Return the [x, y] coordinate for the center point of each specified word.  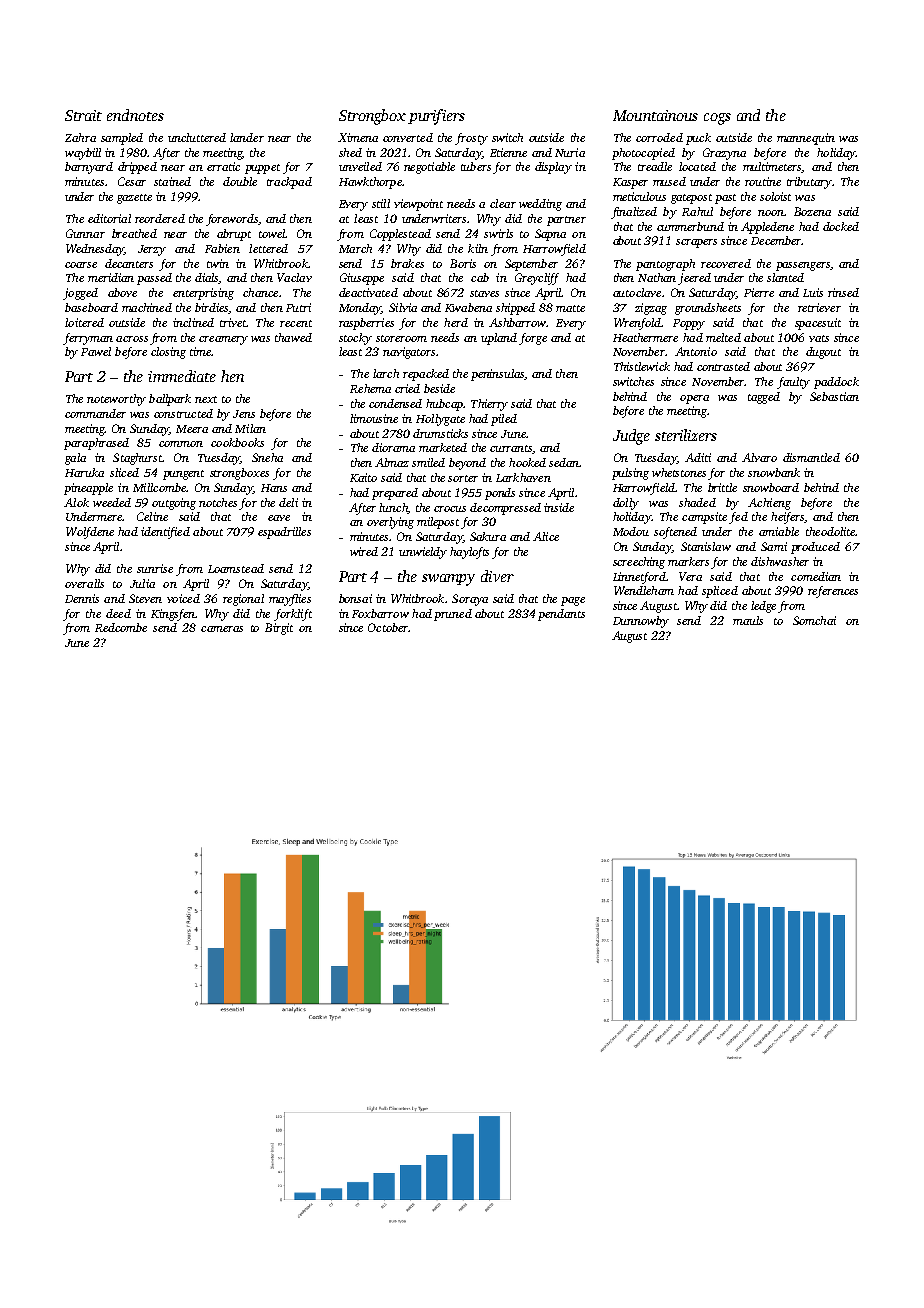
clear [503, 203]
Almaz [392, 462]
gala [75, 459]
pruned [453, 615]
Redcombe [121, 627]
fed [738, 518]
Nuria [570, 152]
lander [247, 137]
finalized [634, 213]
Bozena [812, 211]
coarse [81, 265]
